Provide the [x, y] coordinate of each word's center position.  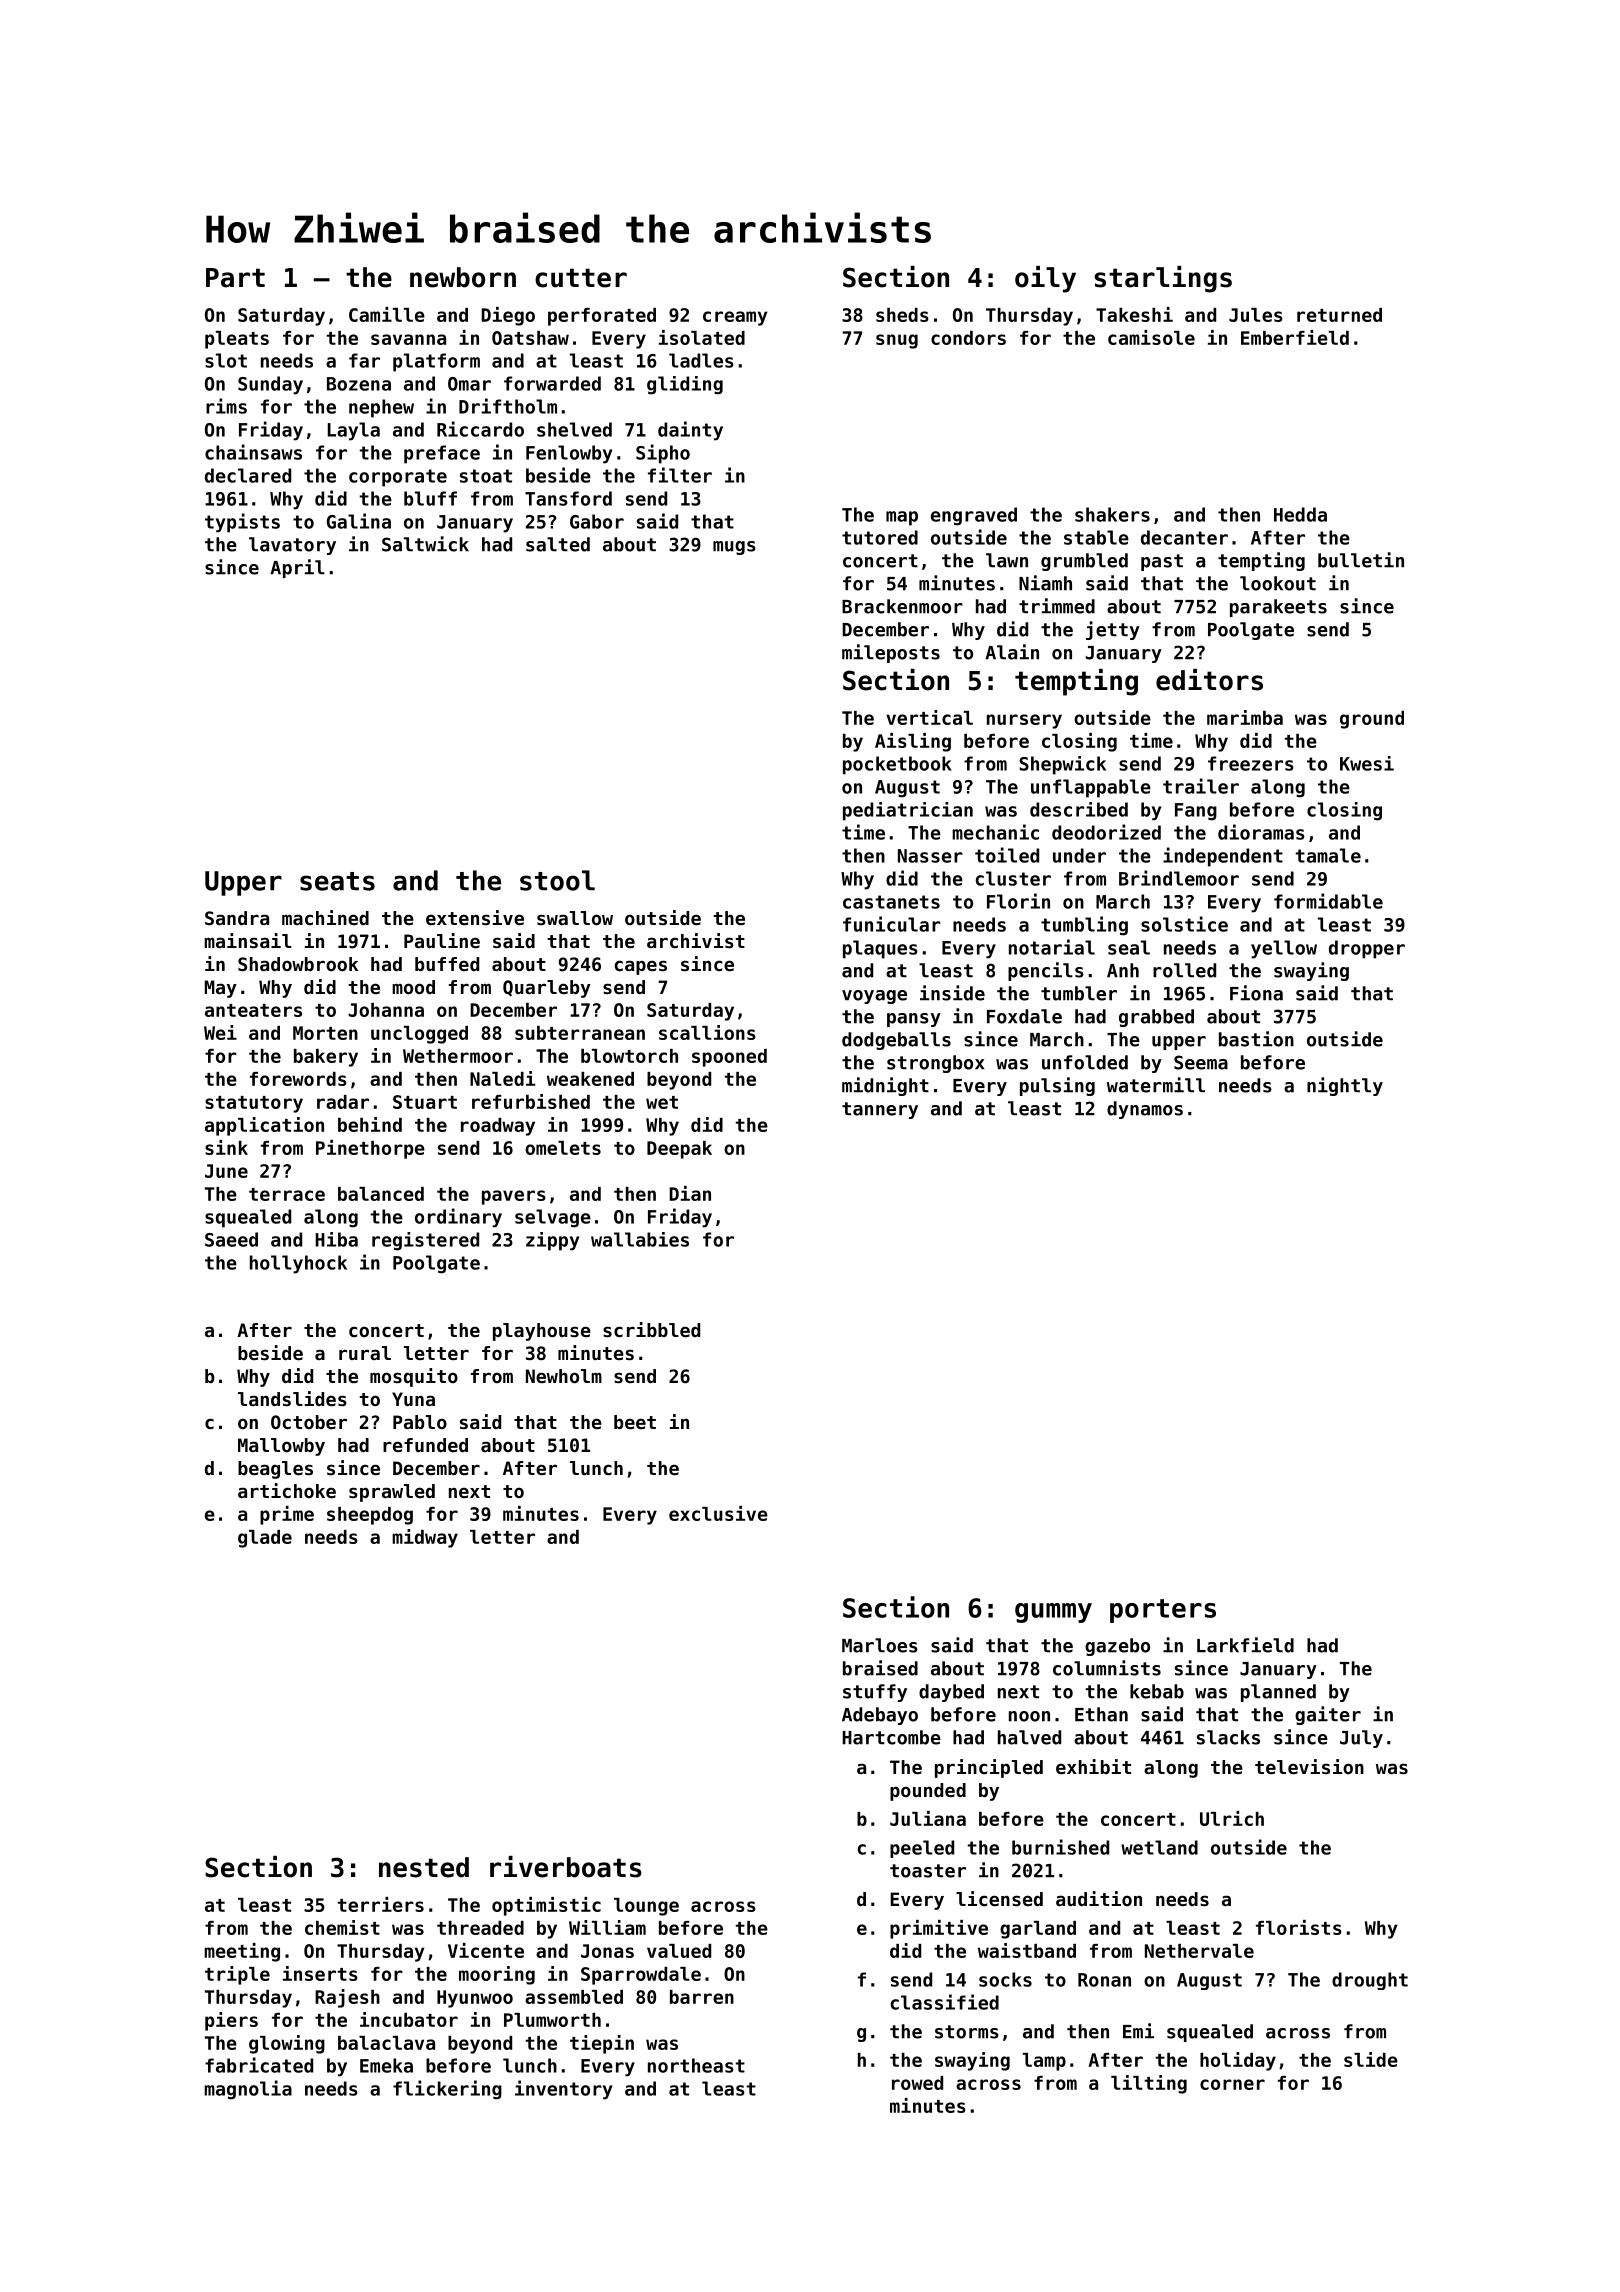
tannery [880, 1110]
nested [424, 1867]
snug [897, 341]
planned [1278, 1693]
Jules [1256, 315]
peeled [922, 1849]
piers [231, 2021]
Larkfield [1245, 1645]
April [297, 568]
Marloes [880, 1645]
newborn [463, 277]
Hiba [336, 1239]
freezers [1251, 763]
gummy [1053, 1613]
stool [557, 880]
